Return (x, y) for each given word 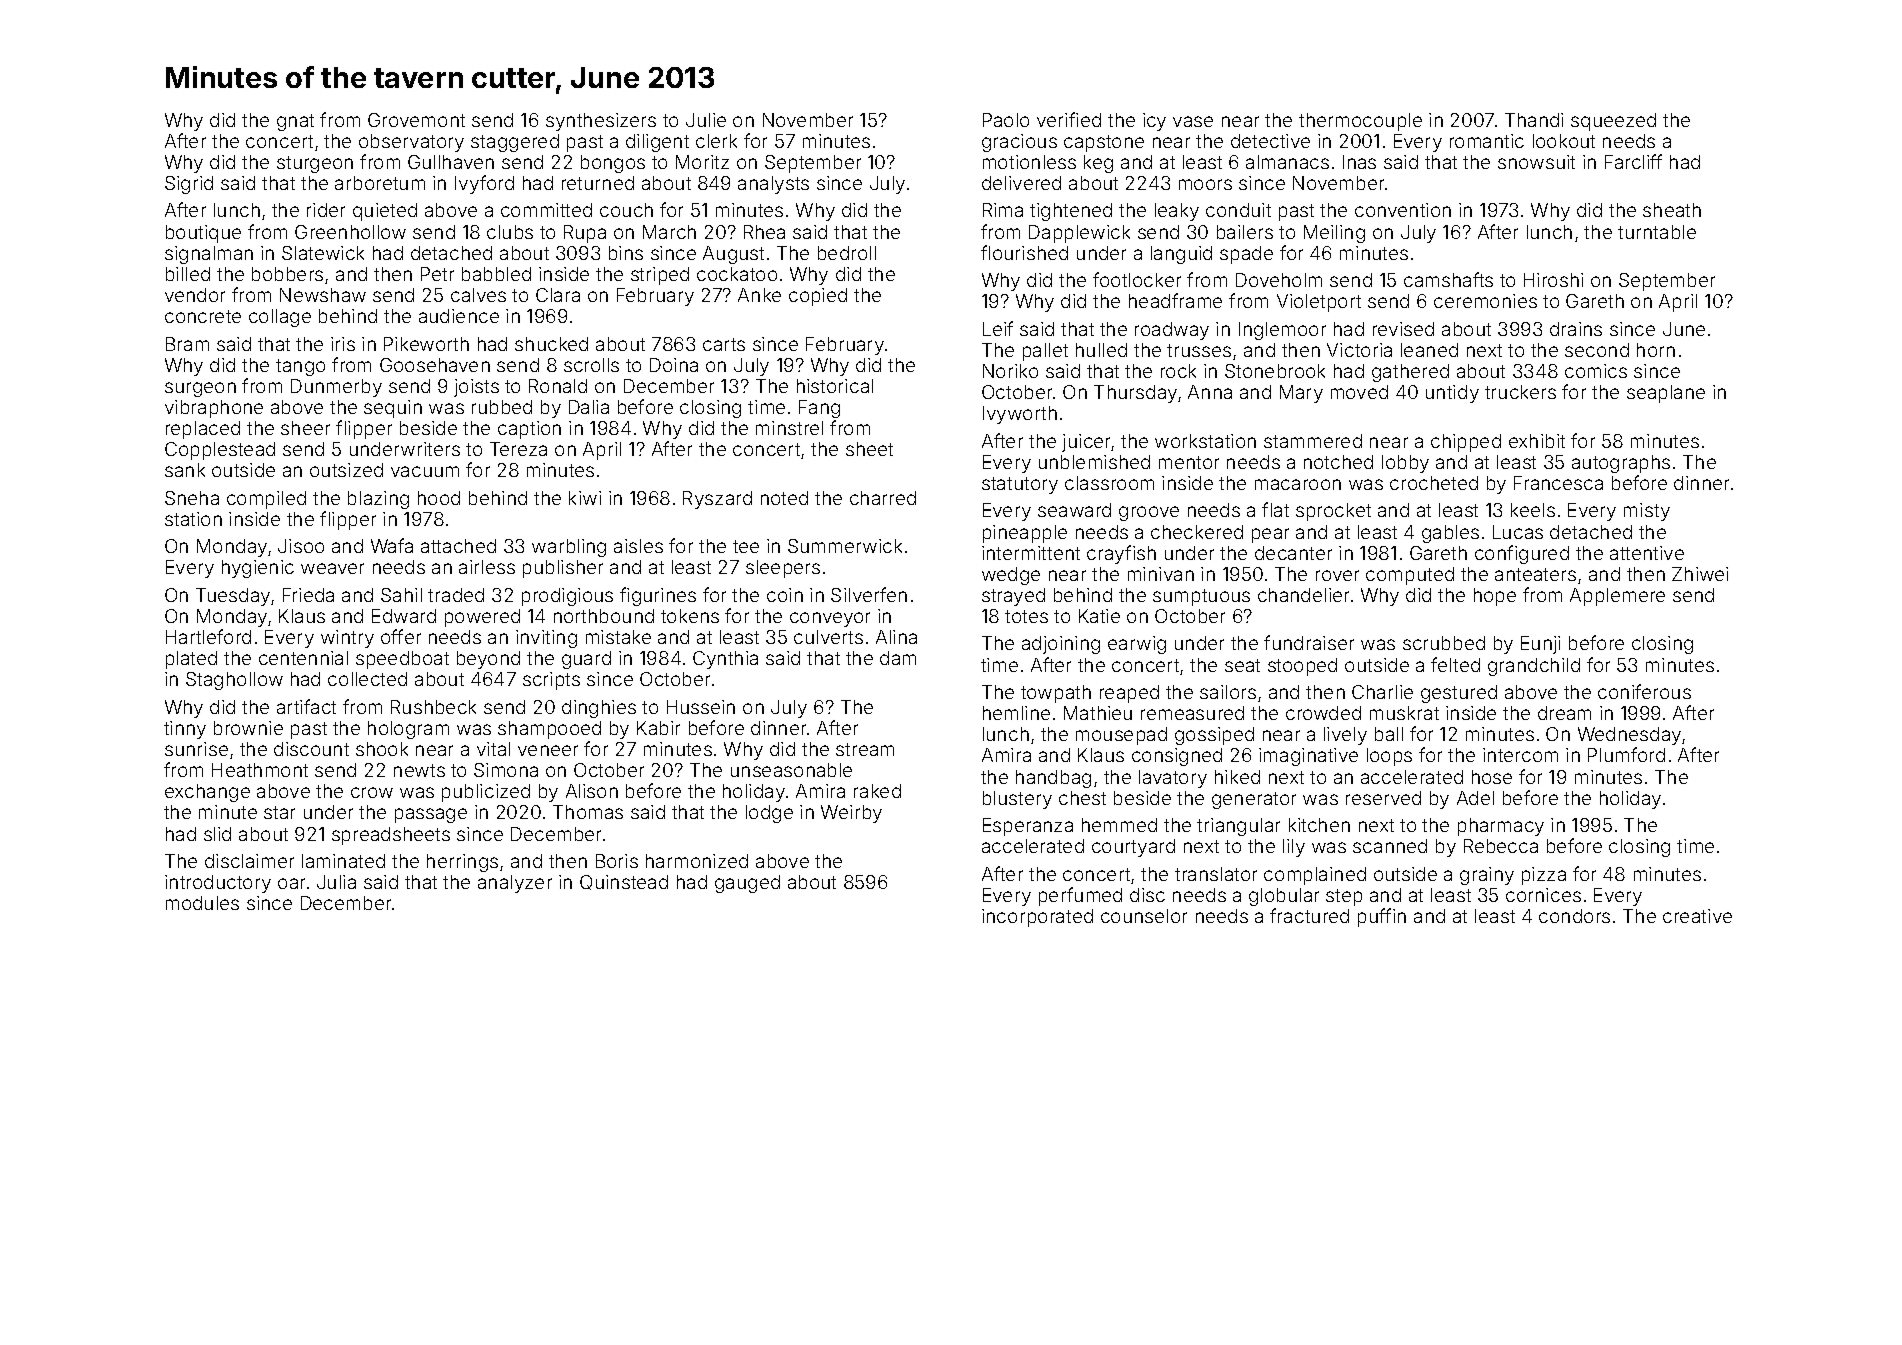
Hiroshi (1553, 280)
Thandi (1534, 120)
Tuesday (233, 597)
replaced (203, 430)
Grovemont (416, 120)
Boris (617, 861)
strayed (1013, 597)
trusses (1199, 350)
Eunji (1540, 645)
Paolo (1006, 120)
